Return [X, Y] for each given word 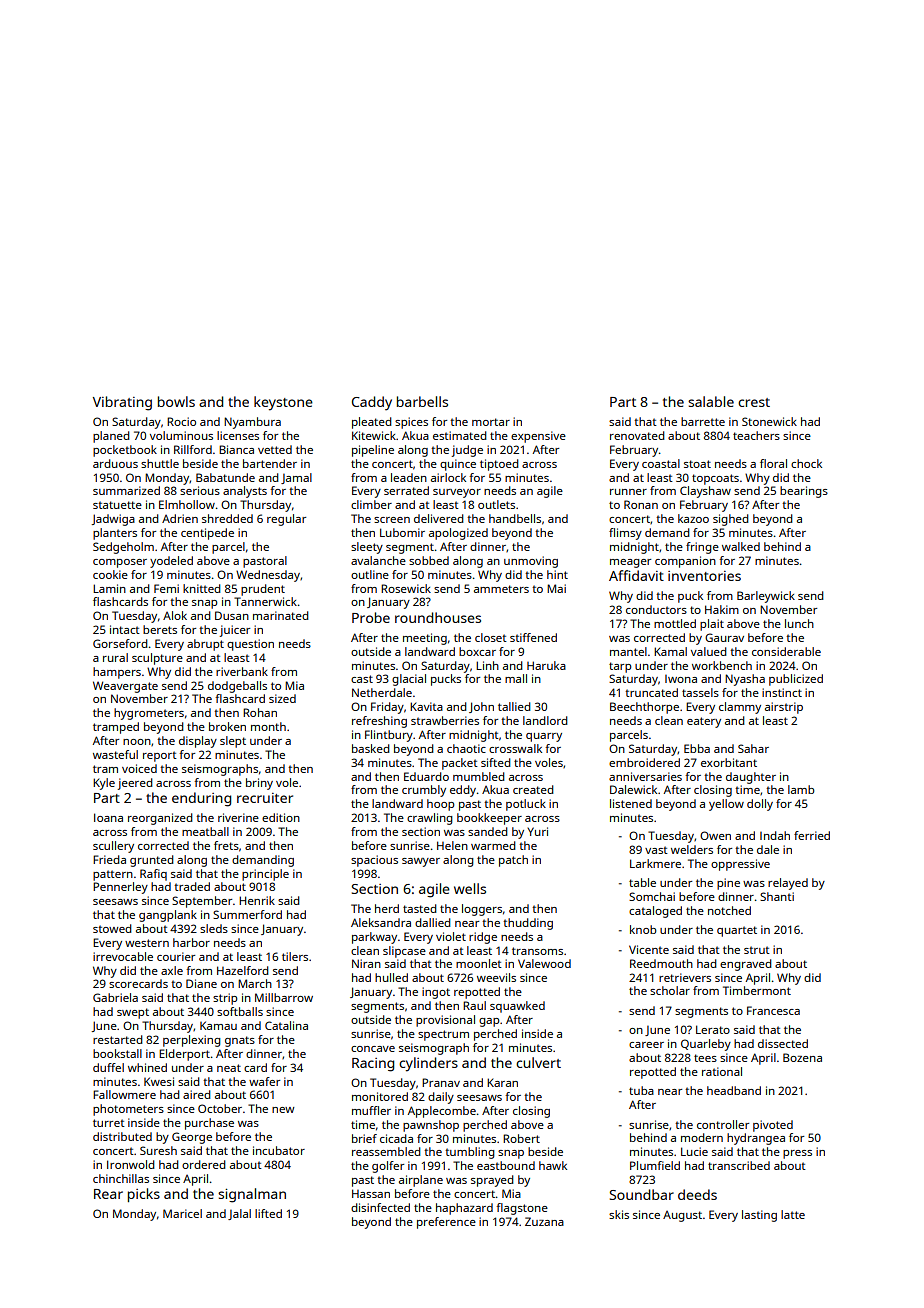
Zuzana [544, 1221]
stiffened [533, 637]
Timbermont [757, 990]
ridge [483, 938]
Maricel [182, 1213]
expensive [538, 437]
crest [754, 402]
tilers [295, 956]
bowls [176, 401]
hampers [117, 673]
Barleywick [766, 597]
